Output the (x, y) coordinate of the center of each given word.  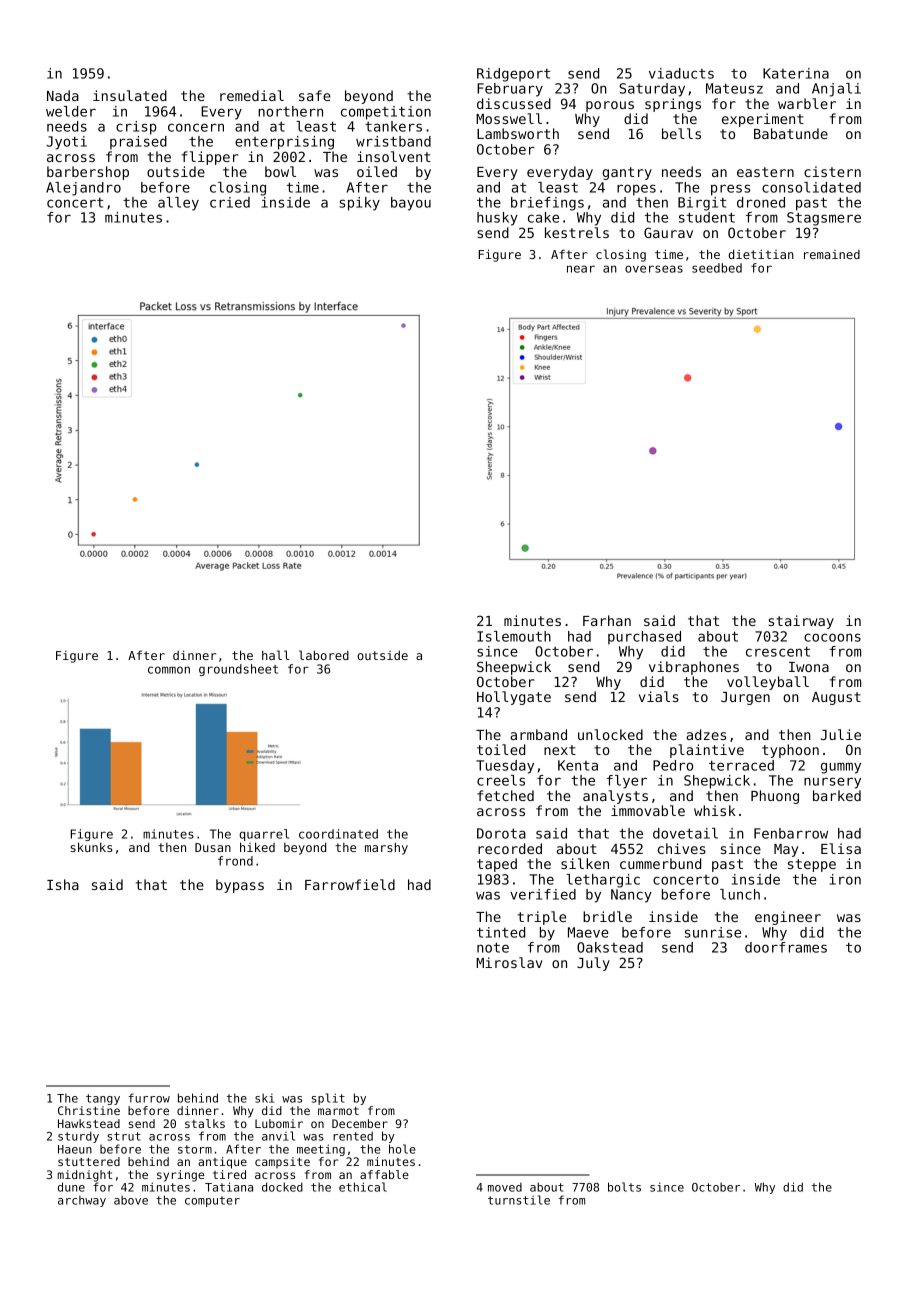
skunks (91, 847)
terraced (741, 765)
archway (82, 1201)
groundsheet (238, 670)
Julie (841, 734)
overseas (654, 269)
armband (538, 734)
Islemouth (514, 636)
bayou (411, 204)
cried (230, 202)
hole (402, 1149)
